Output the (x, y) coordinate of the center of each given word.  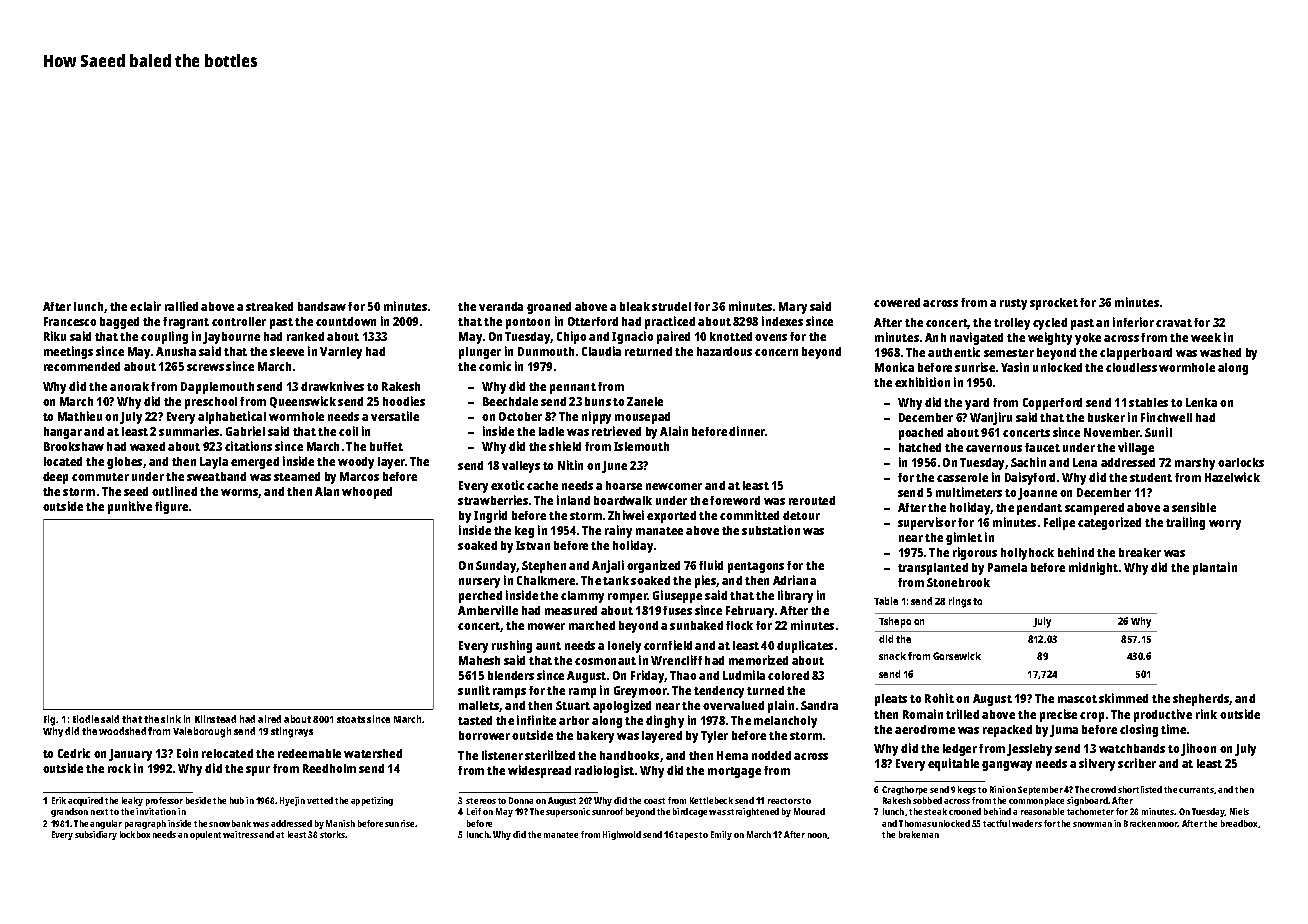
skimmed (1123, 698)
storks (332, 834)
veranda (501, 306)
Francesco (70, 321)
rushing (512, 646)
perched (480, 597)
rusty (1013, 304)
